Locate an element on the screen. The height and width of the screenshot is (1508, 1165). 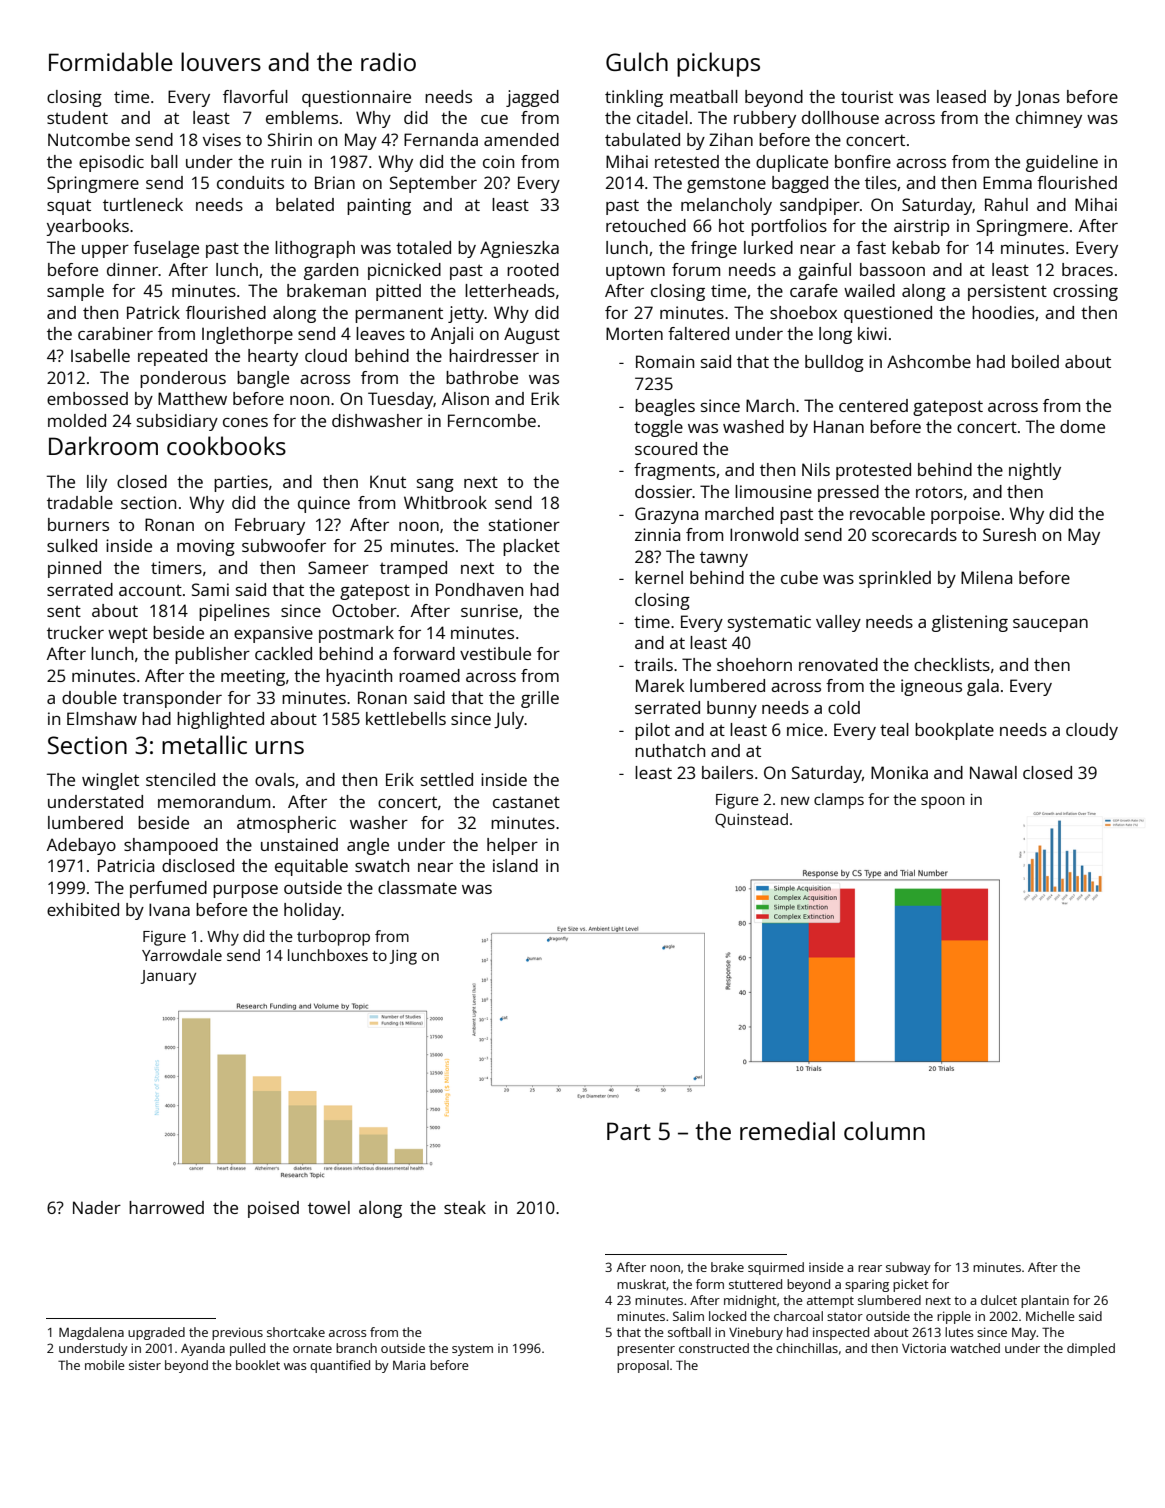
Quinstead is located at coordinates (751, 820).
